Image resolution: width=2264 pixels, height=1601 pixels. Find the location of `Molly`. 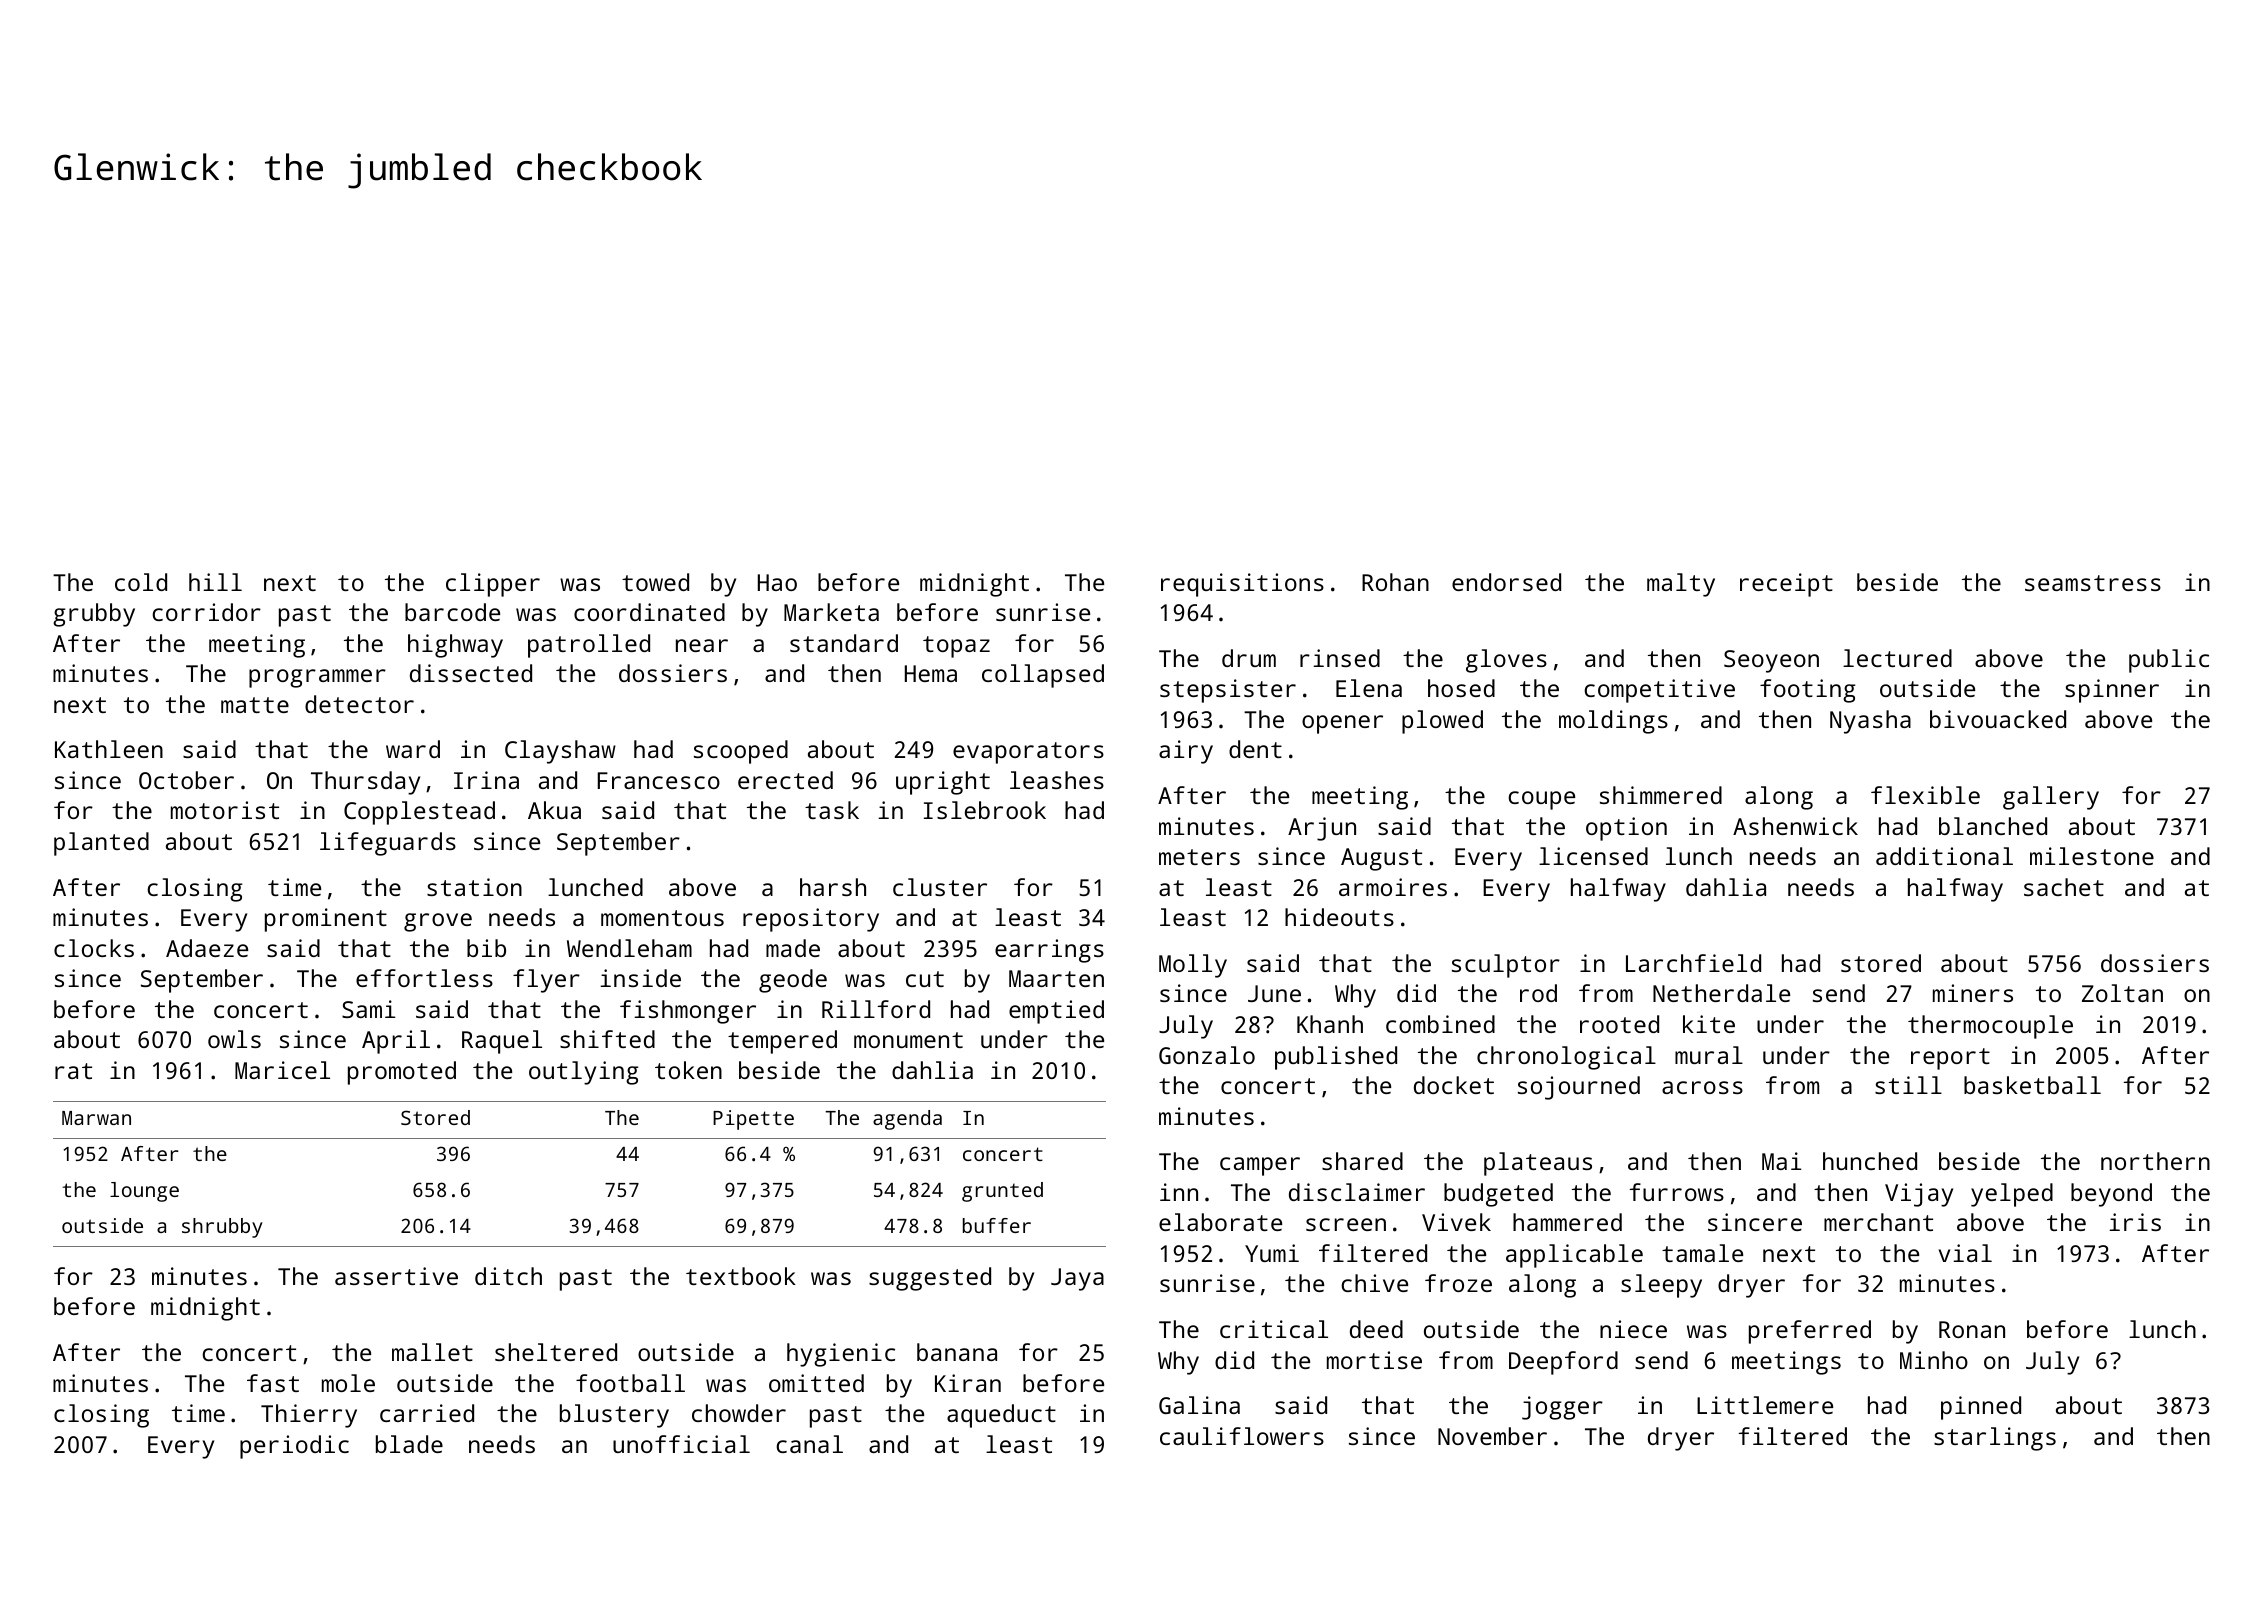

Molly is located at coordinates (1193, 966).
